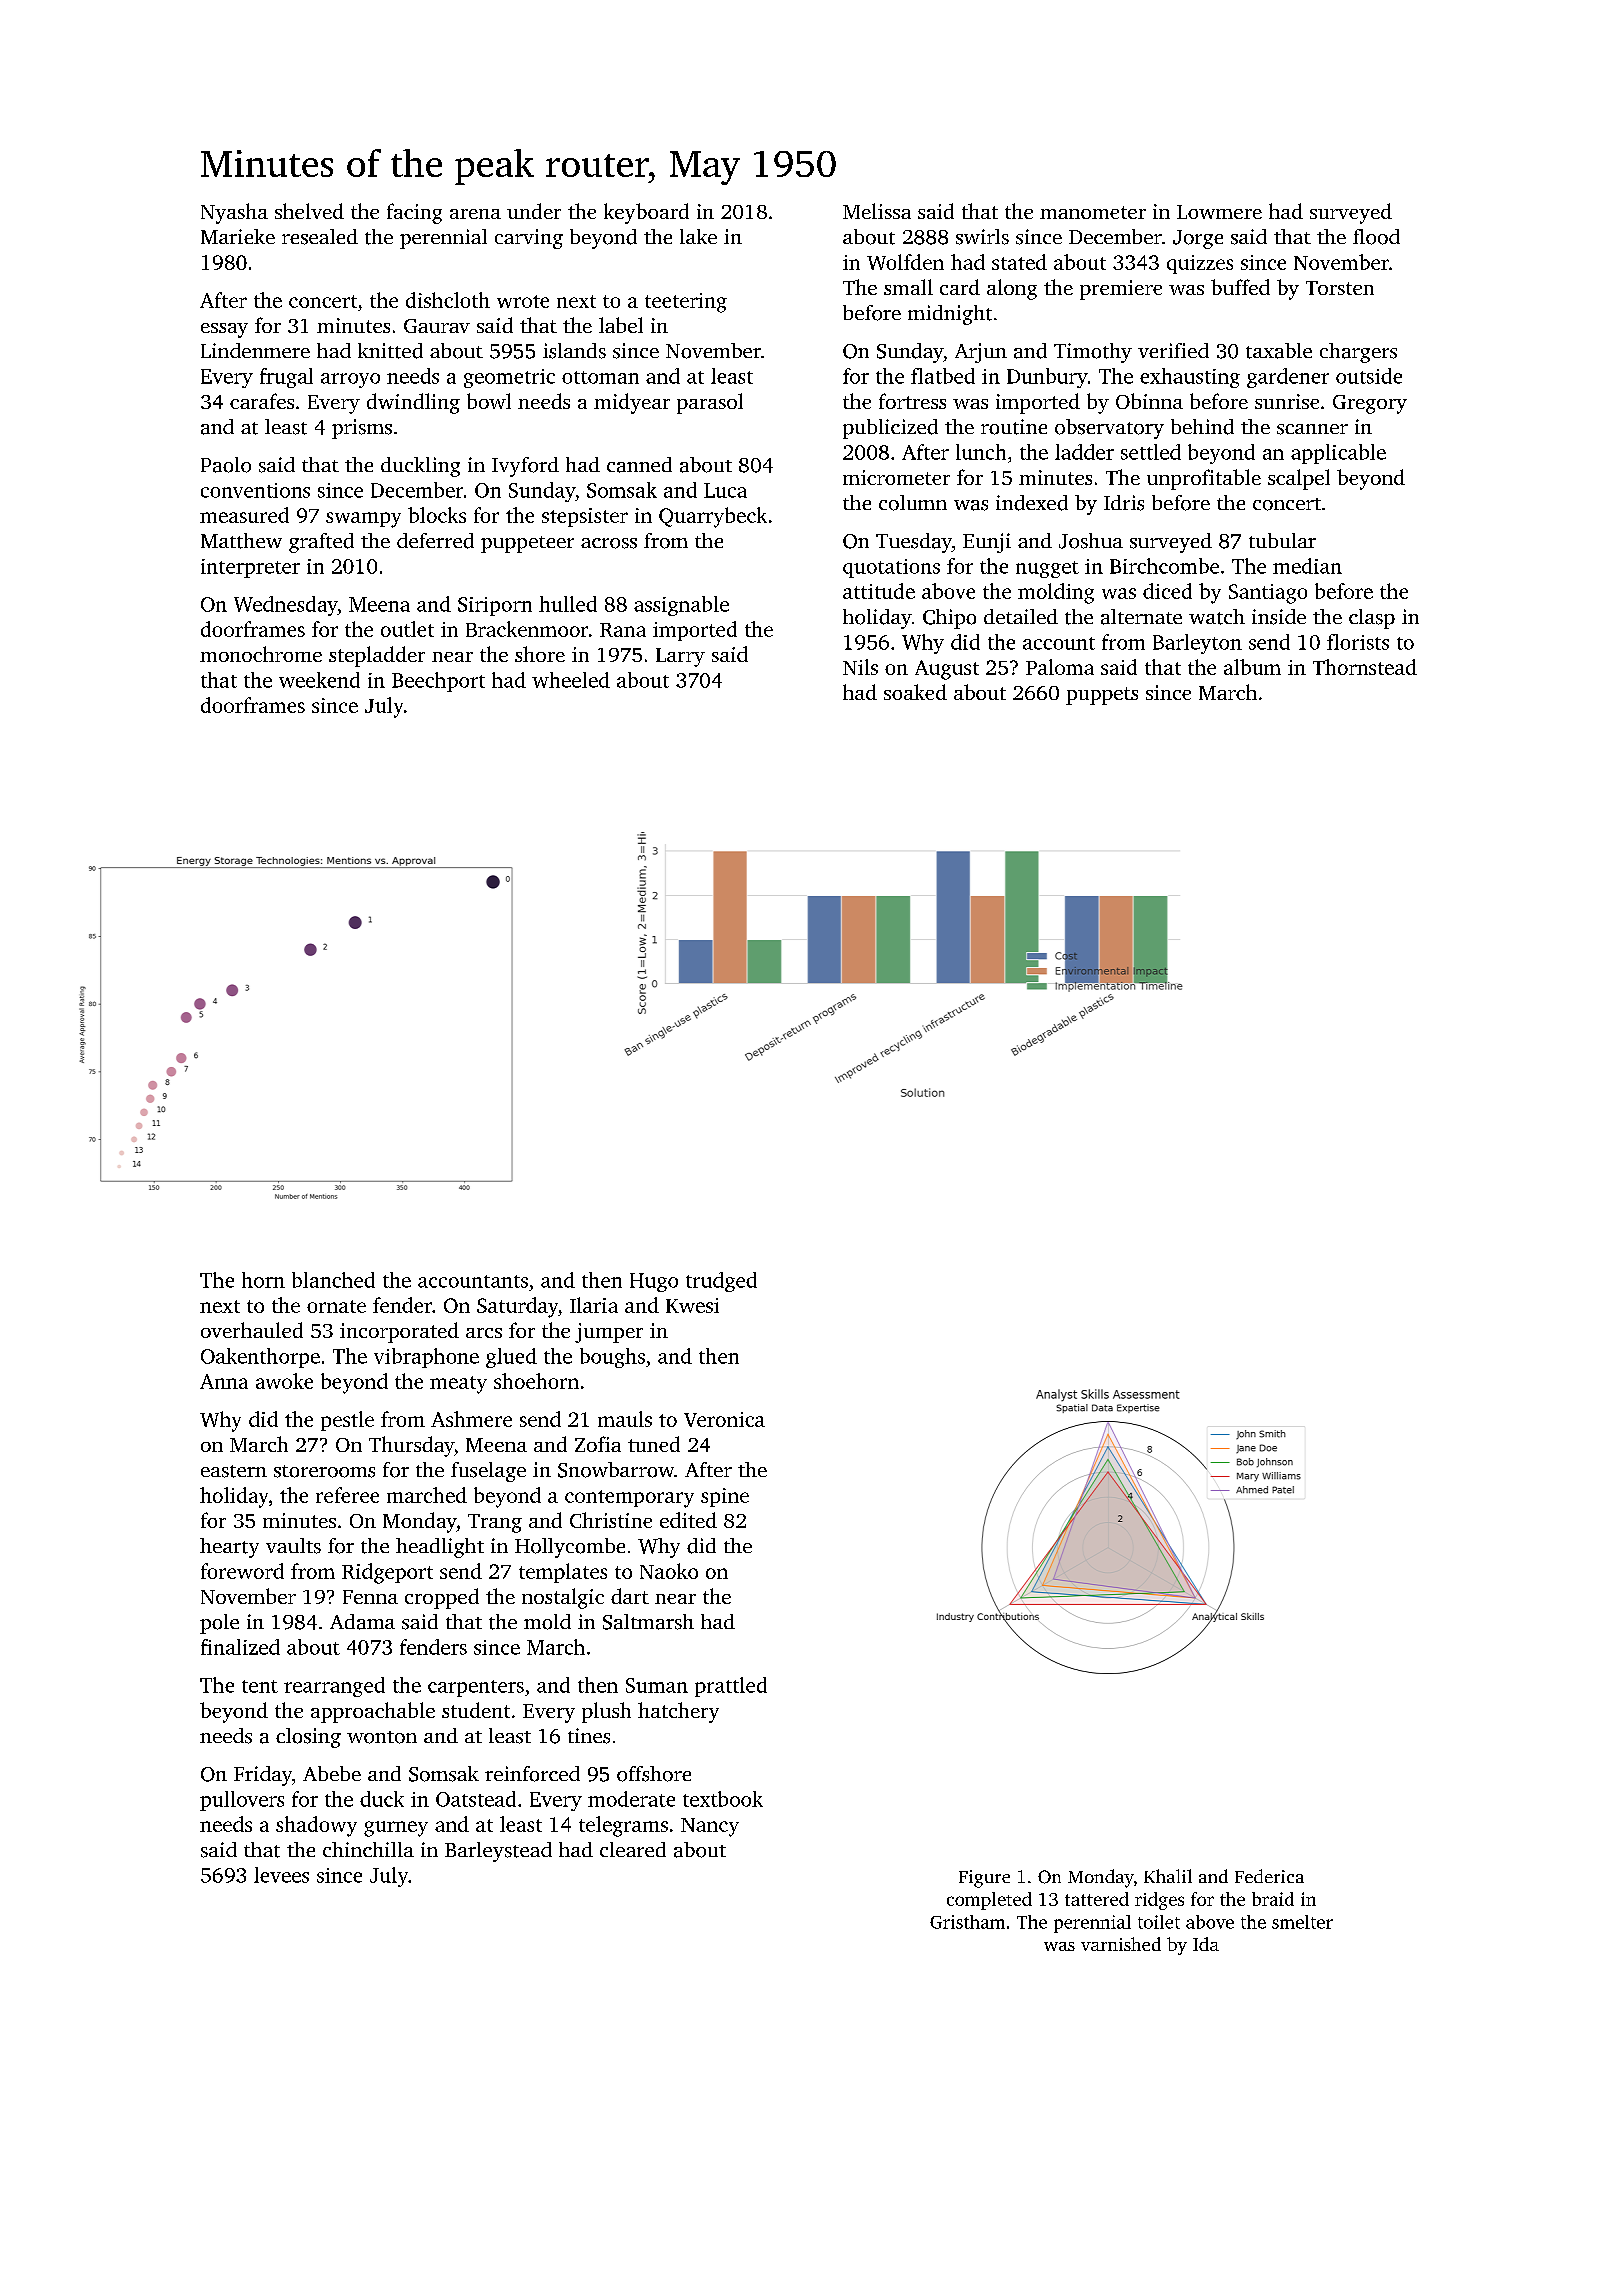 This page has height=2292, width=1620. I want to click on puppets, so click(1102, 696).
